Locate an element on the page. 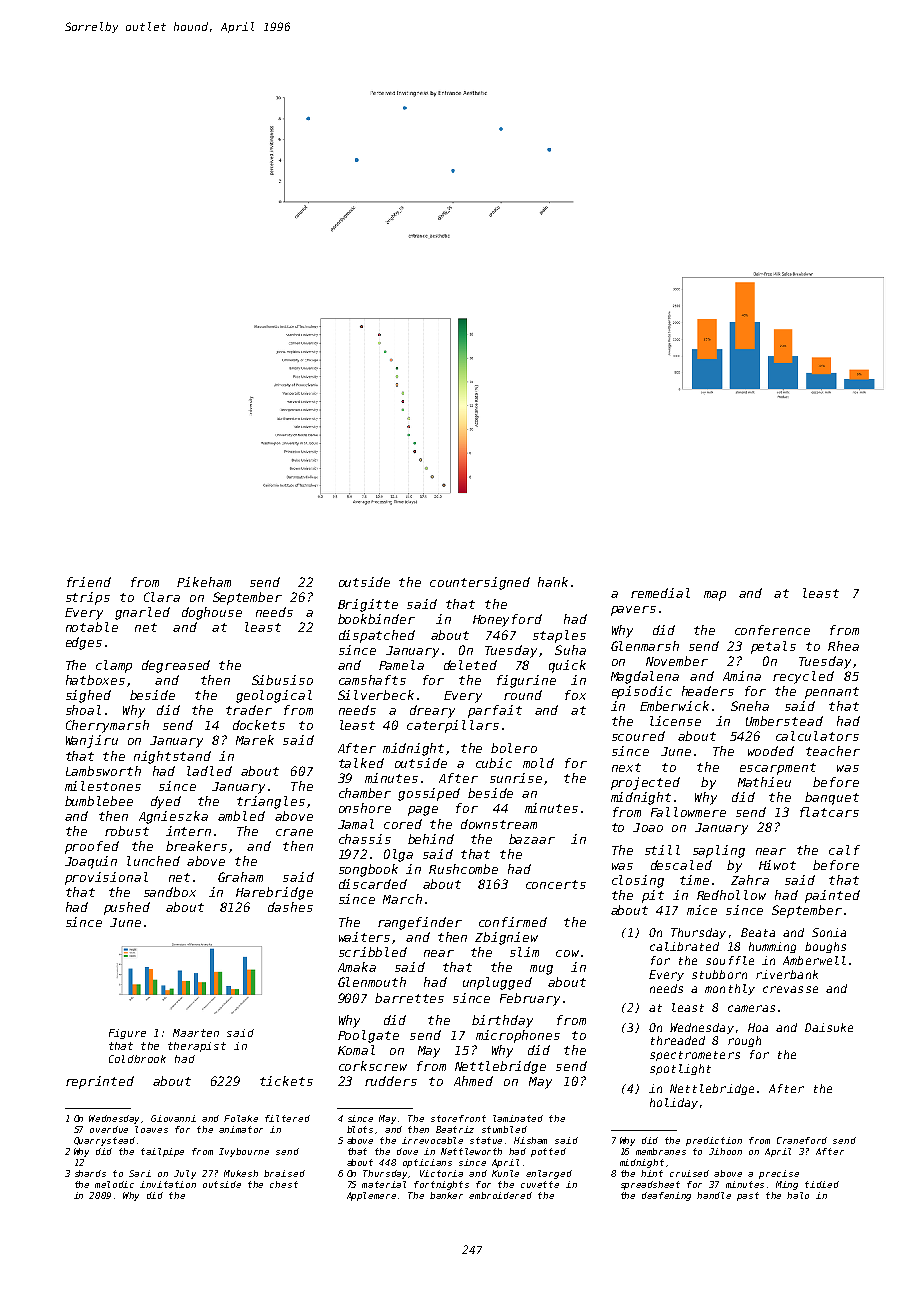  flatcars is located at coordinates (829, 812).
